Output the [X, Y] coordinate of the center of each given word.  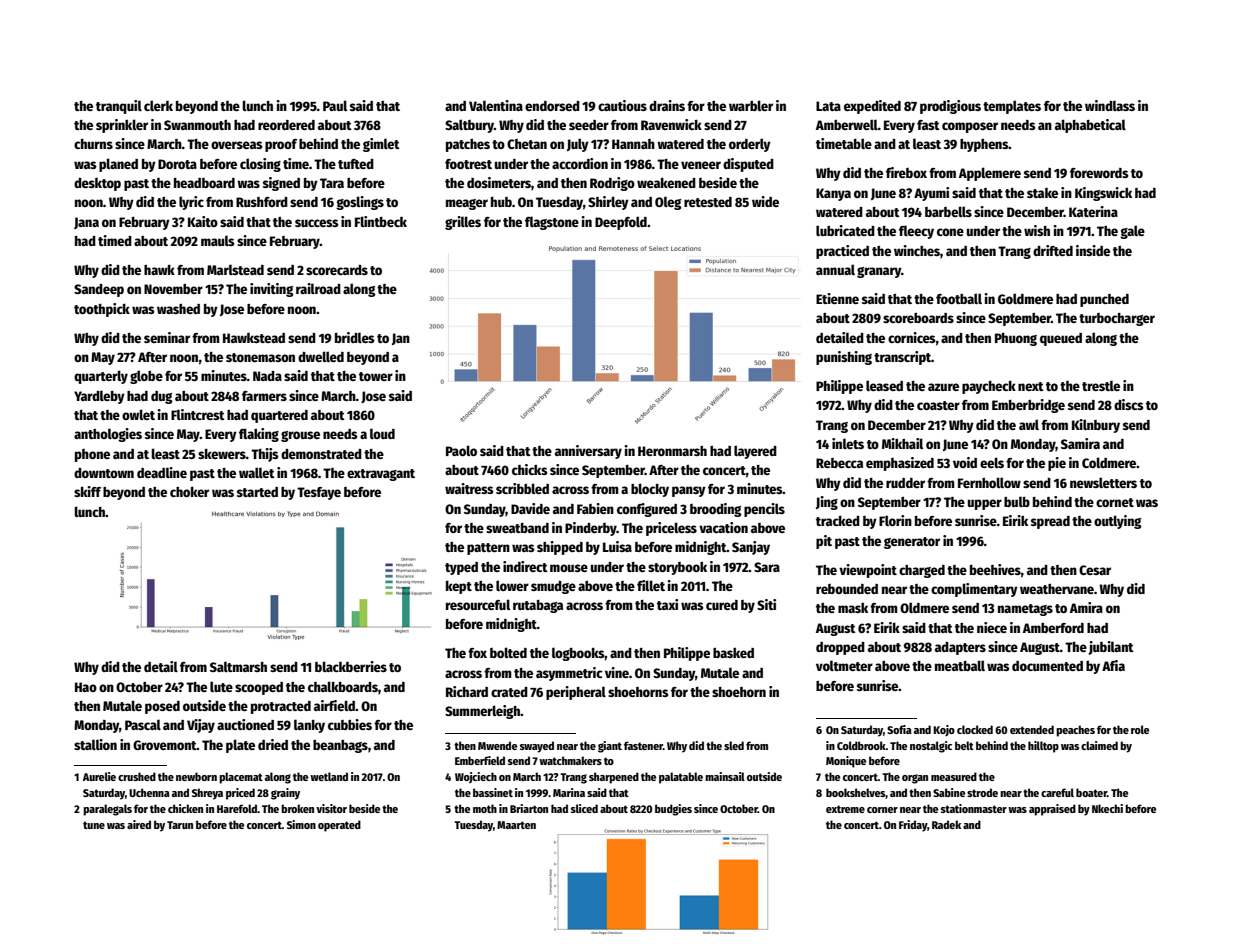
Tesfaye [319, 493]
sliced [584, 808]
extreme [845, 809]
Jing [827, 503]
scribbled [522, 488]
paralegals [107, 810]
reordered [286, 125]
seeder [589, 125]
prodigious [950, 107]
